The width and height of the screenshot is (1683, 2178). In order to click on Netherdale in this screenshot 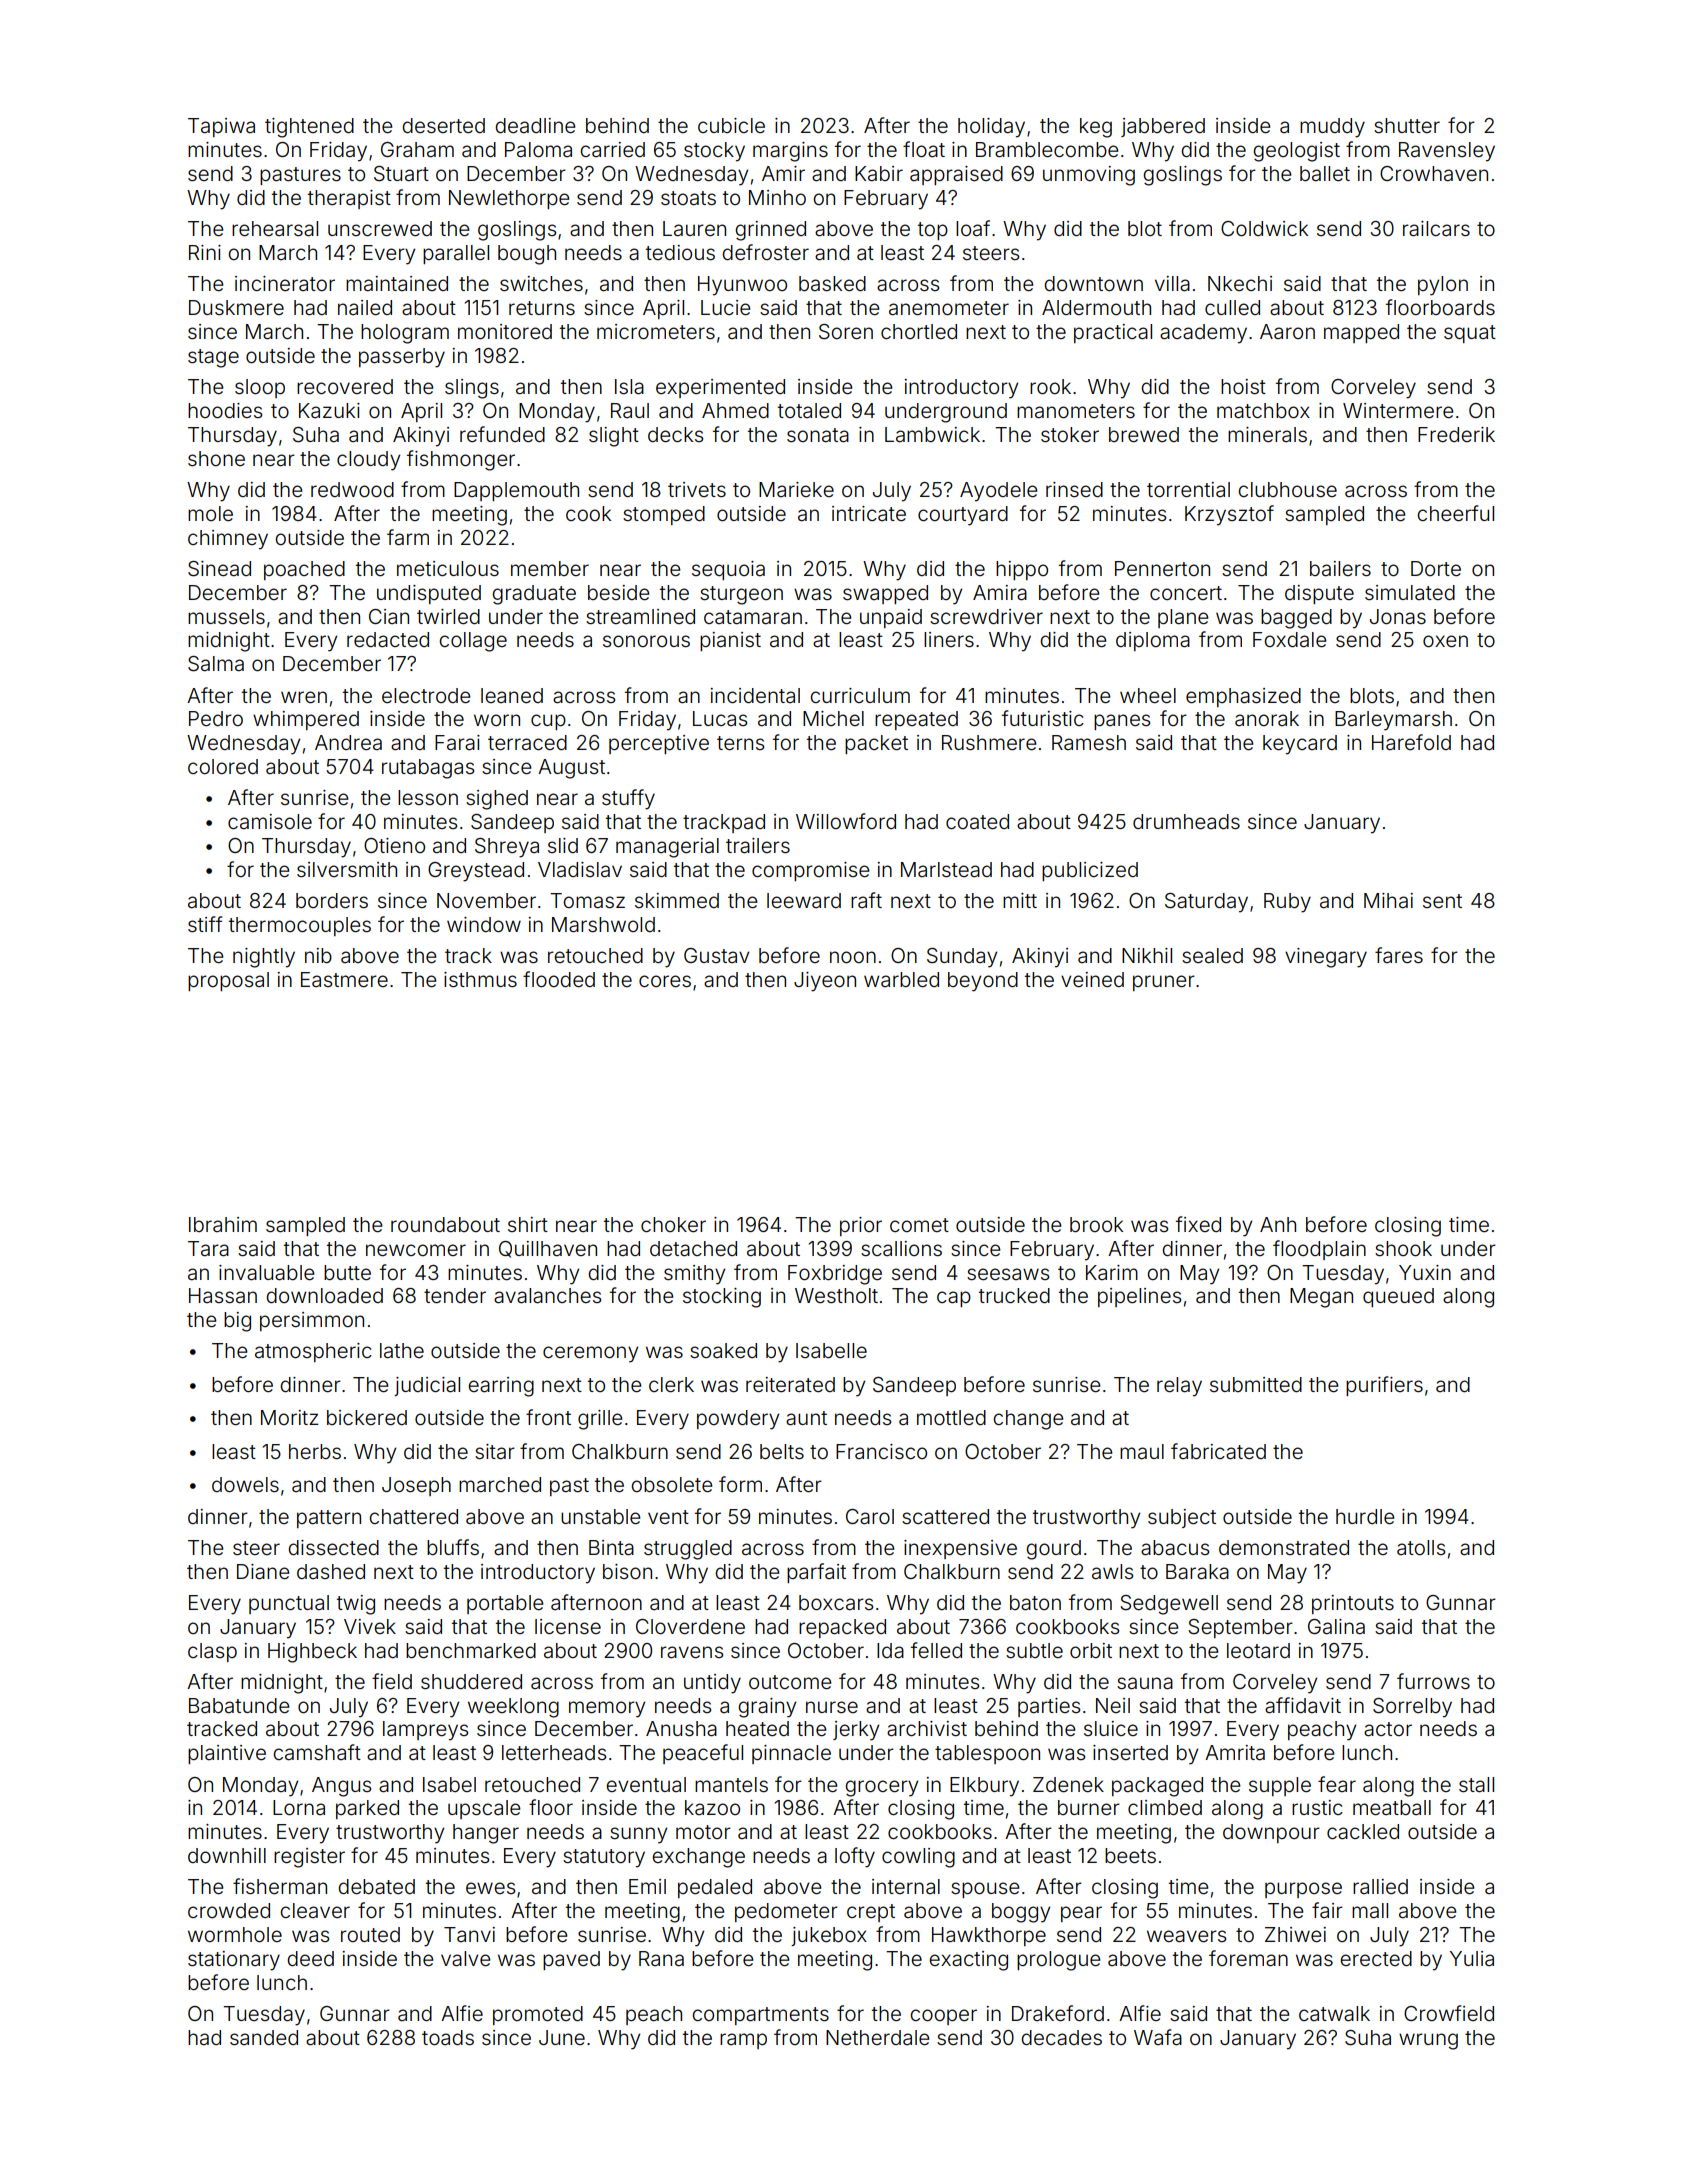, I will do `click(877, 2037)`.
